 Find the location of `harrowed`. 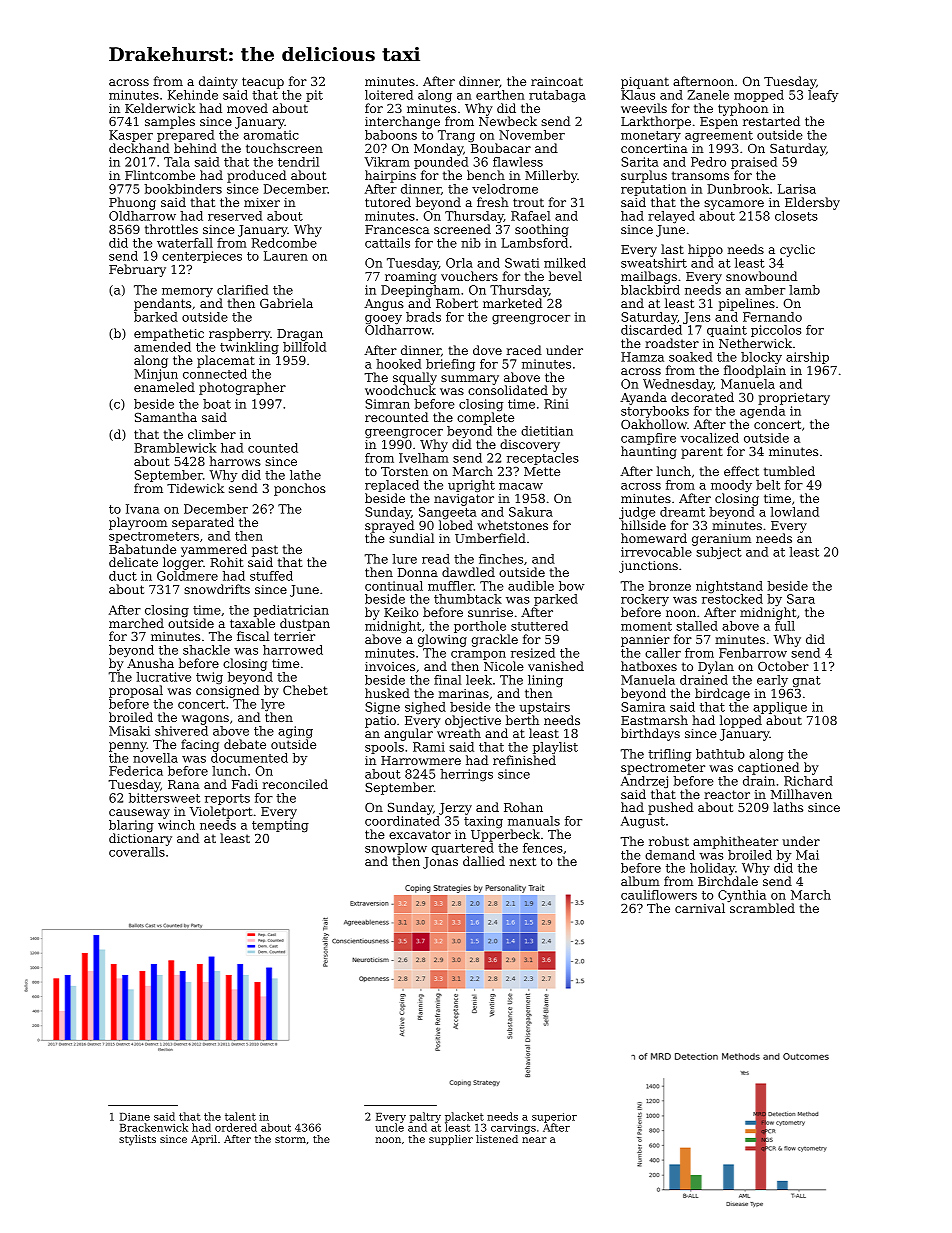

harrowed is located at coordinates (293, 650).
